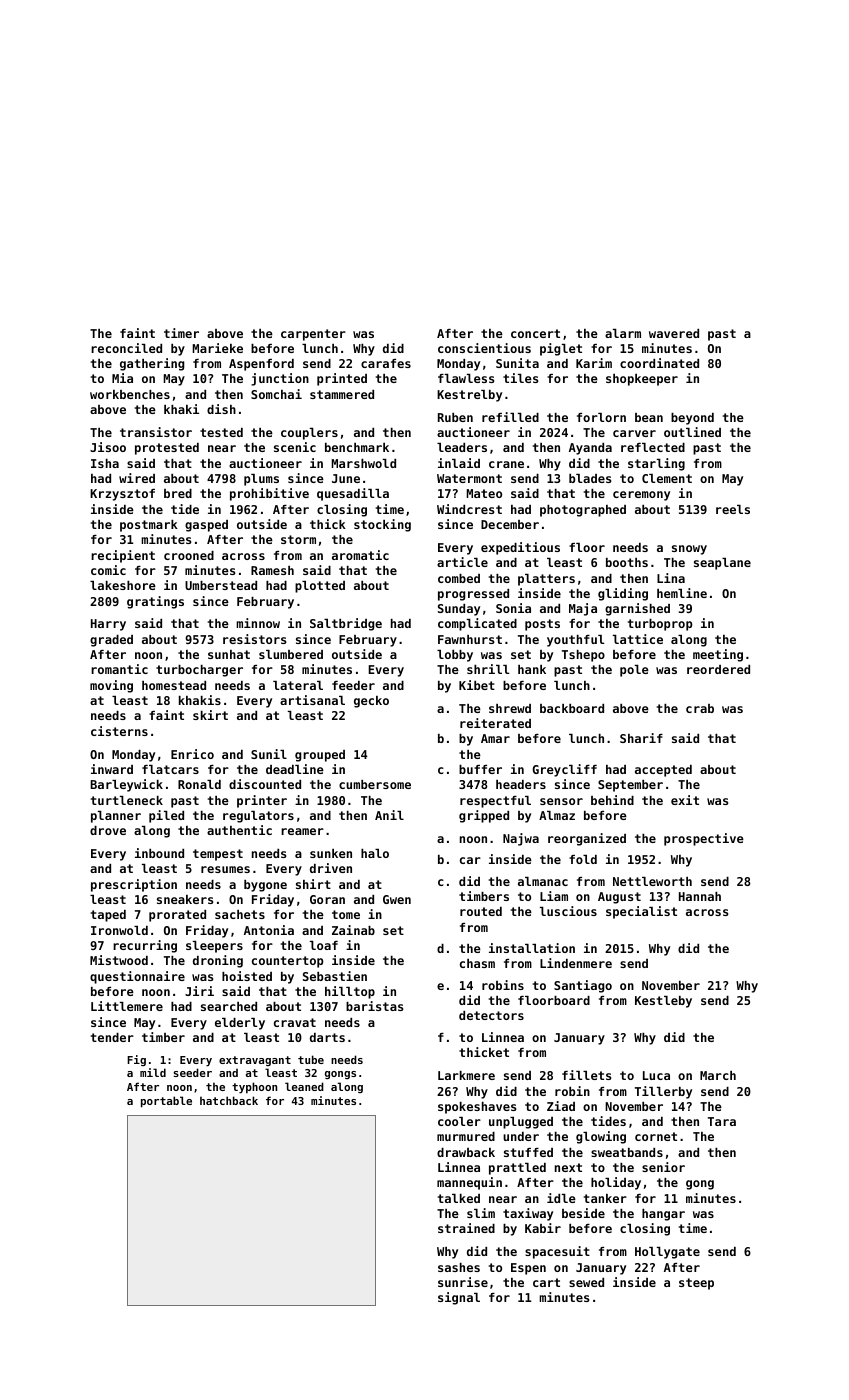 The image size is (849, 1400). I want to click on wavered, so click(674, 333).
